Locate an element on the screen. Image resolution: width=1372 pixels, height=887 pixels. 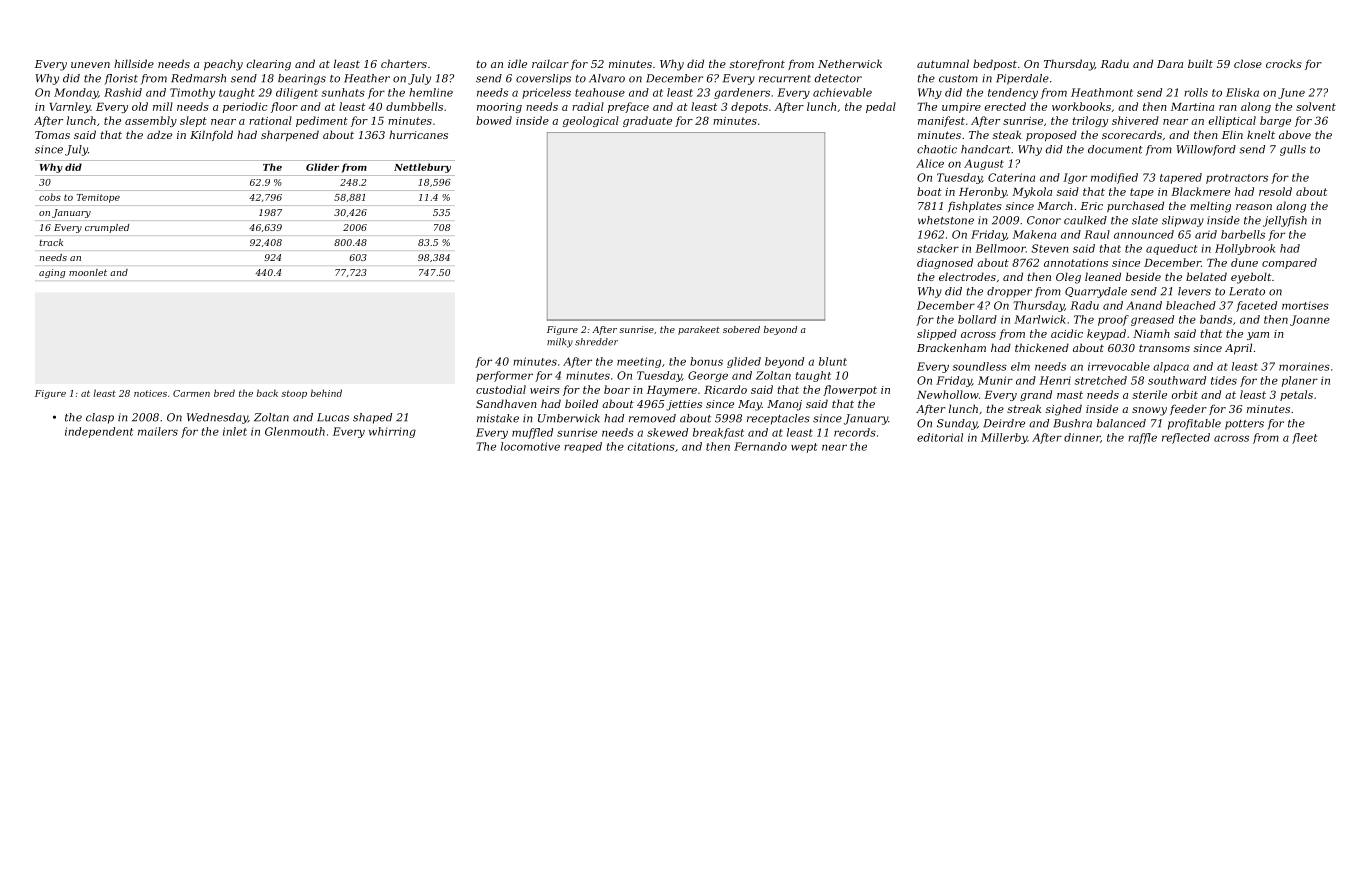
hillside is located at coordinates (134, 63).
